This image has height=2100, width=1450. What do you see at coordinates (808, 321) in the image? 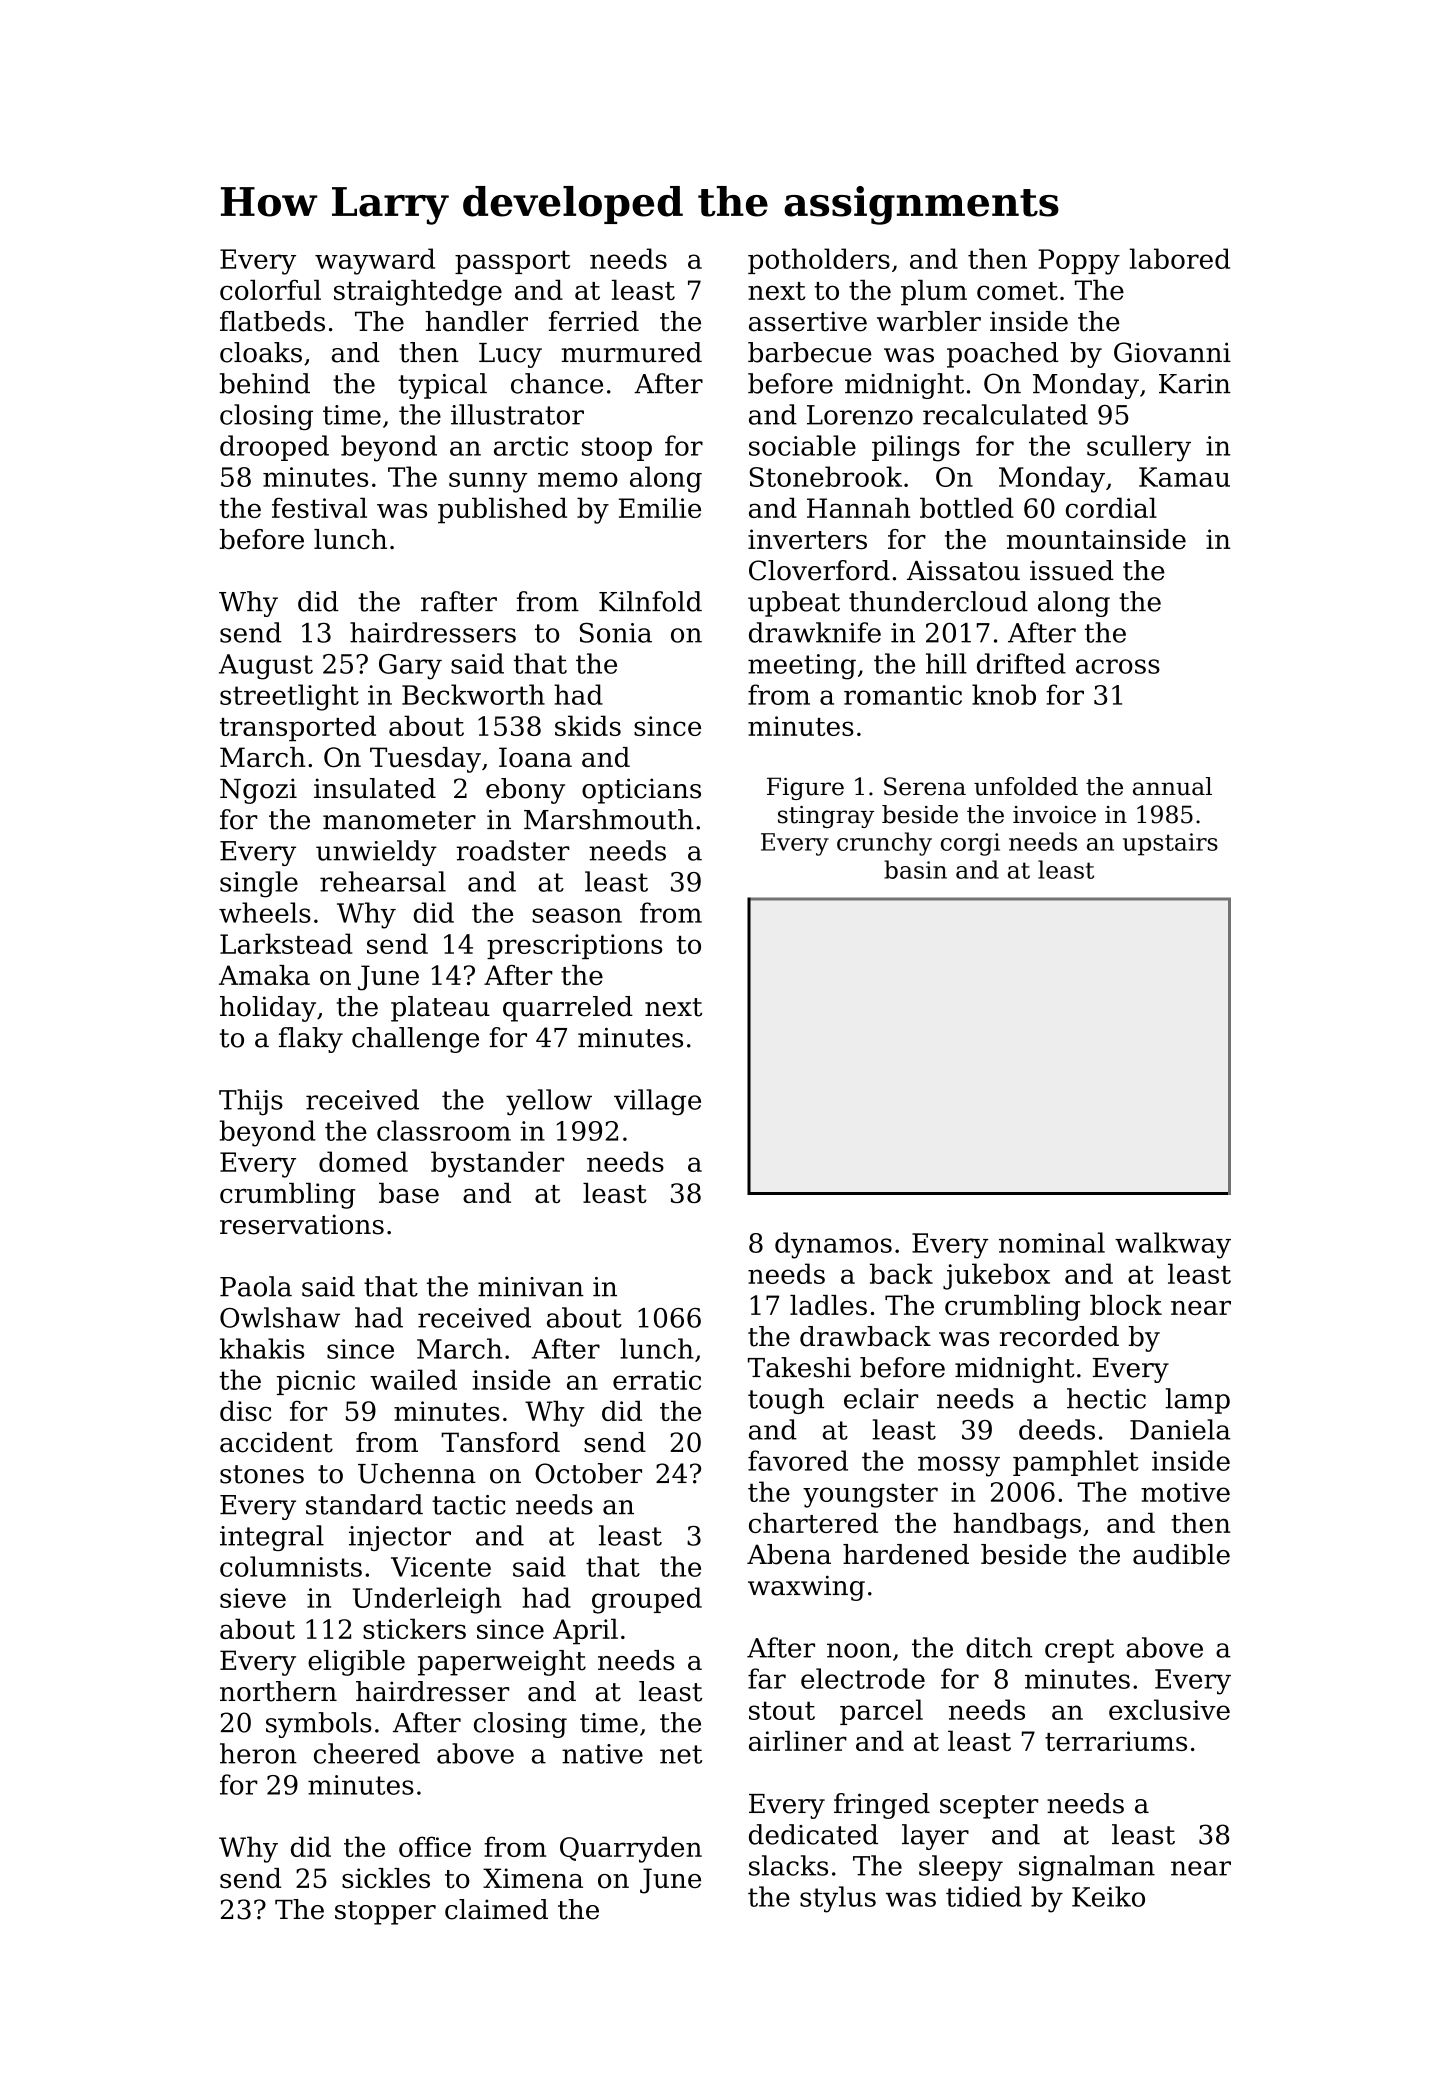
I see `assertive` at bounding box center [808, 321].
